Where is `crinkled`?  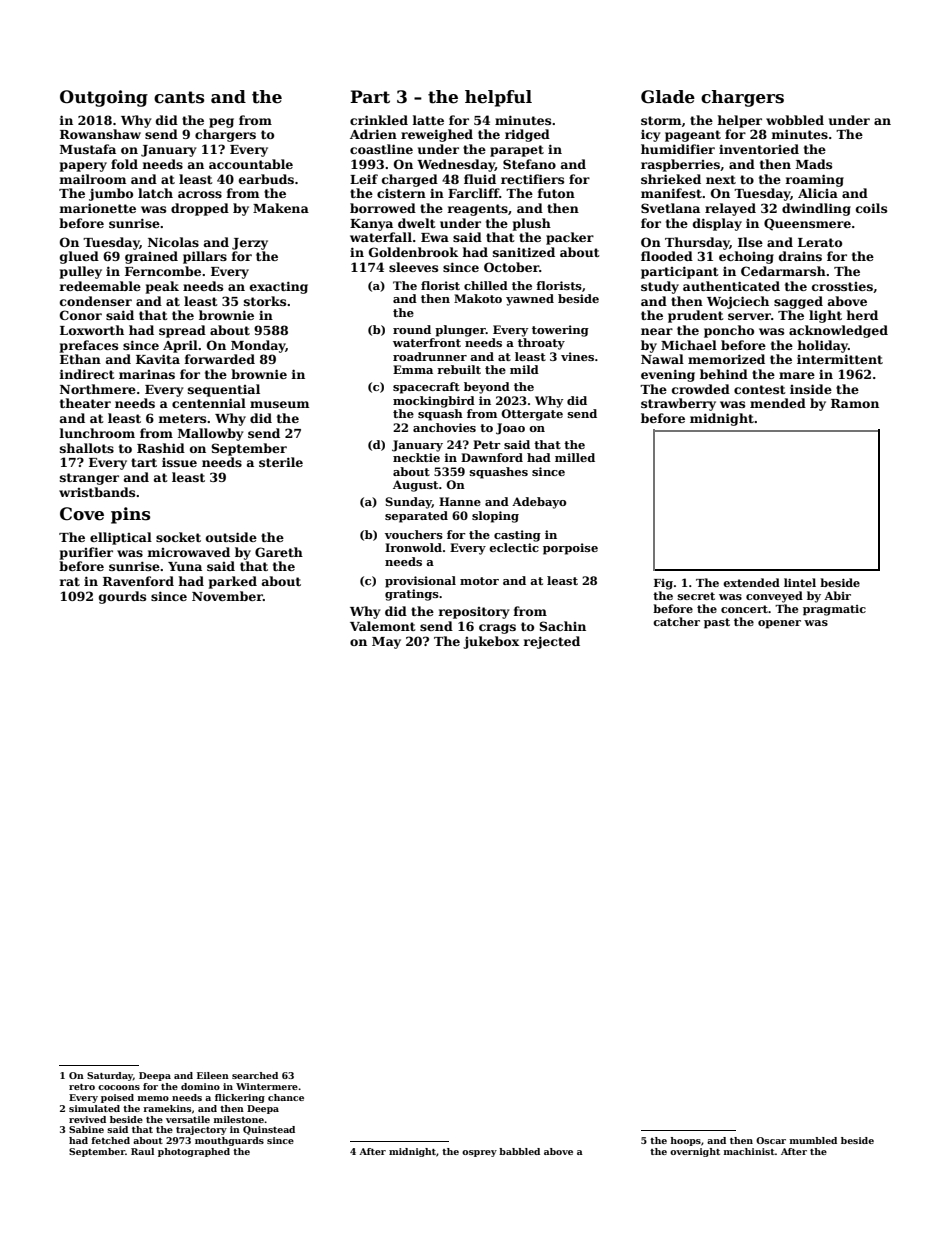 crinkled is located at coordinates (379, 120).
